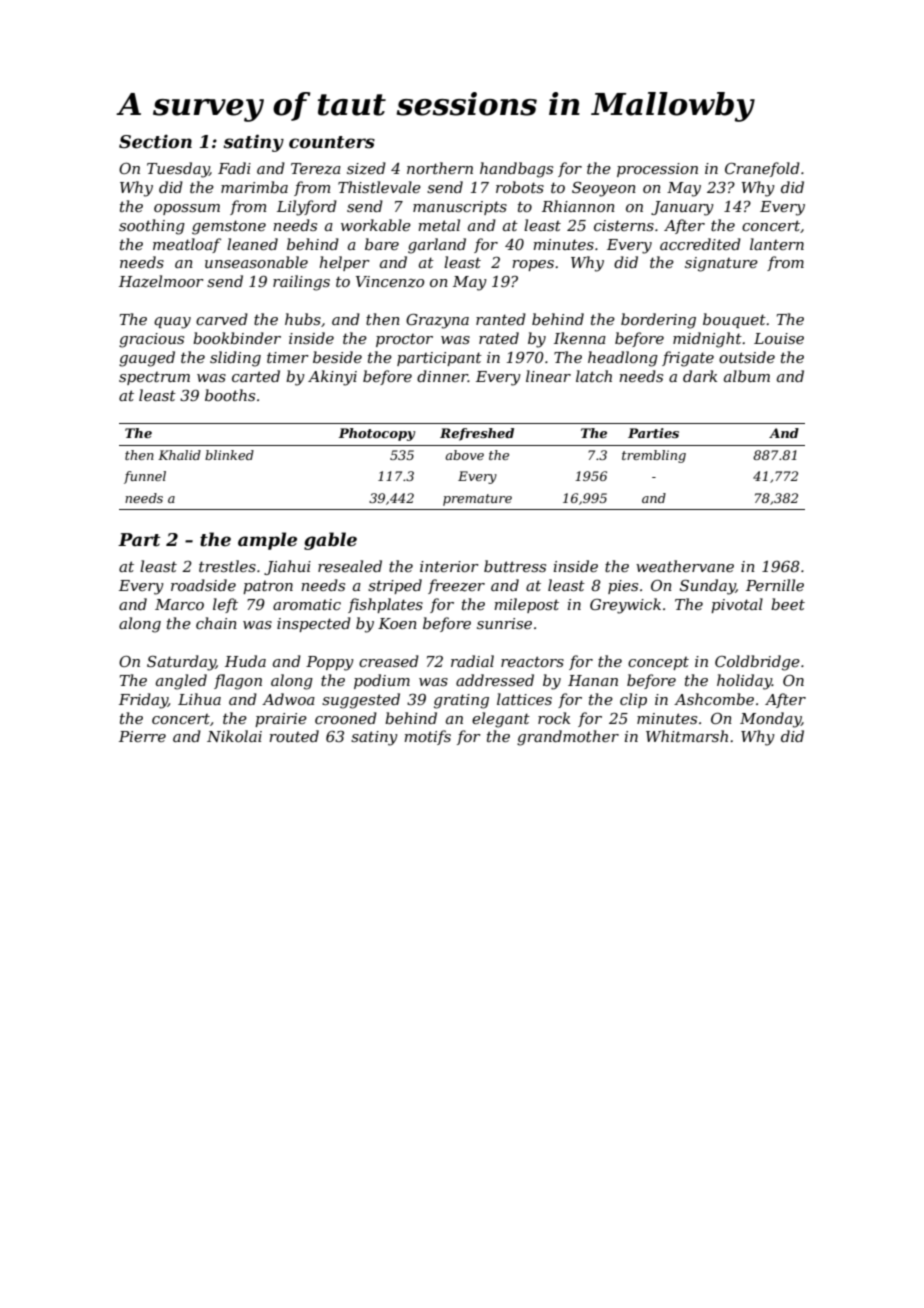 The image size is (924, 1308). I want to click on Section, so click(155, 141).
